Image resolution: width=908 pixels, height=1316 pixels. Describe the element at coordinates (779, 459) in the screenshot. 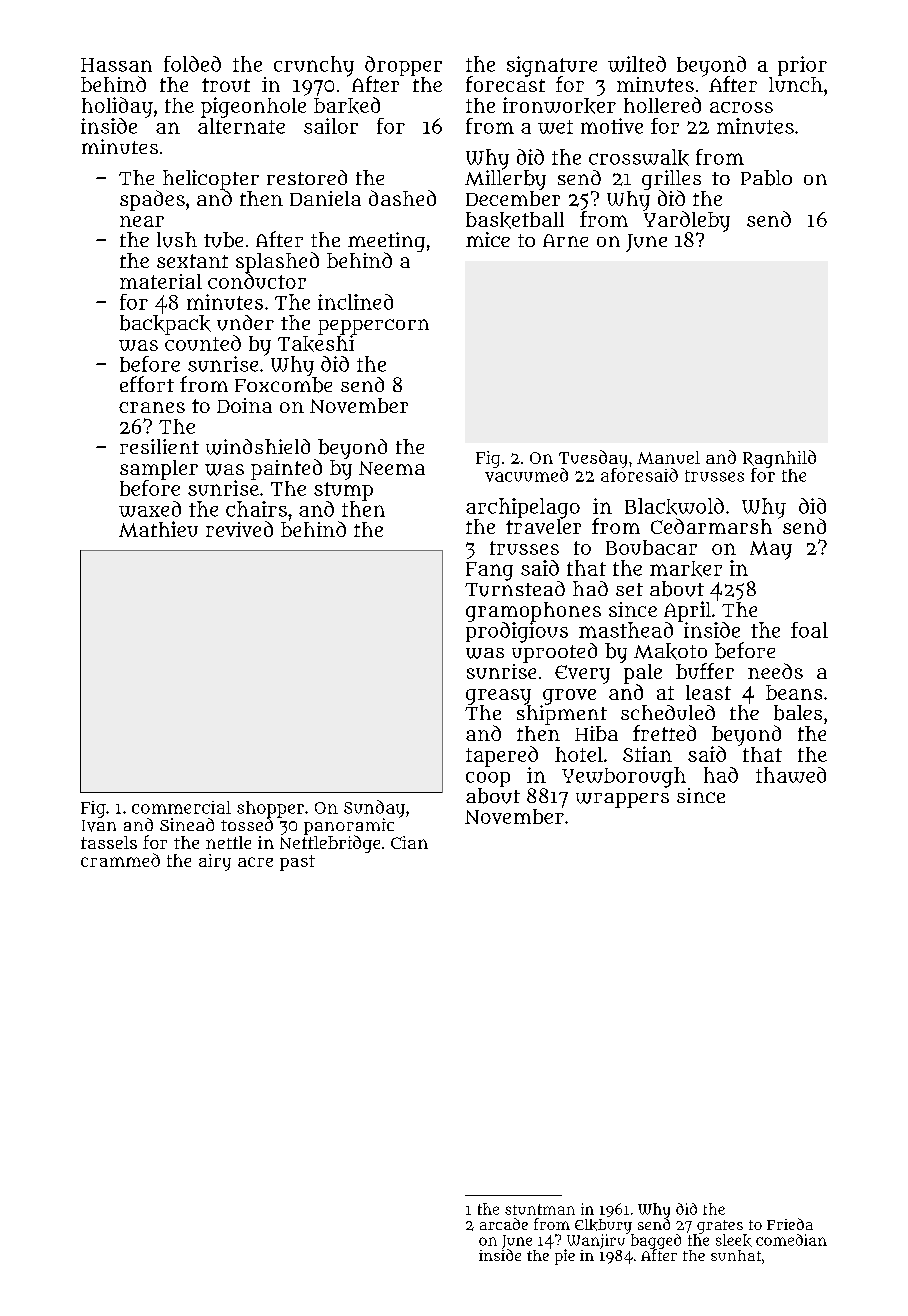

I see `Ragnhild` at that location.
